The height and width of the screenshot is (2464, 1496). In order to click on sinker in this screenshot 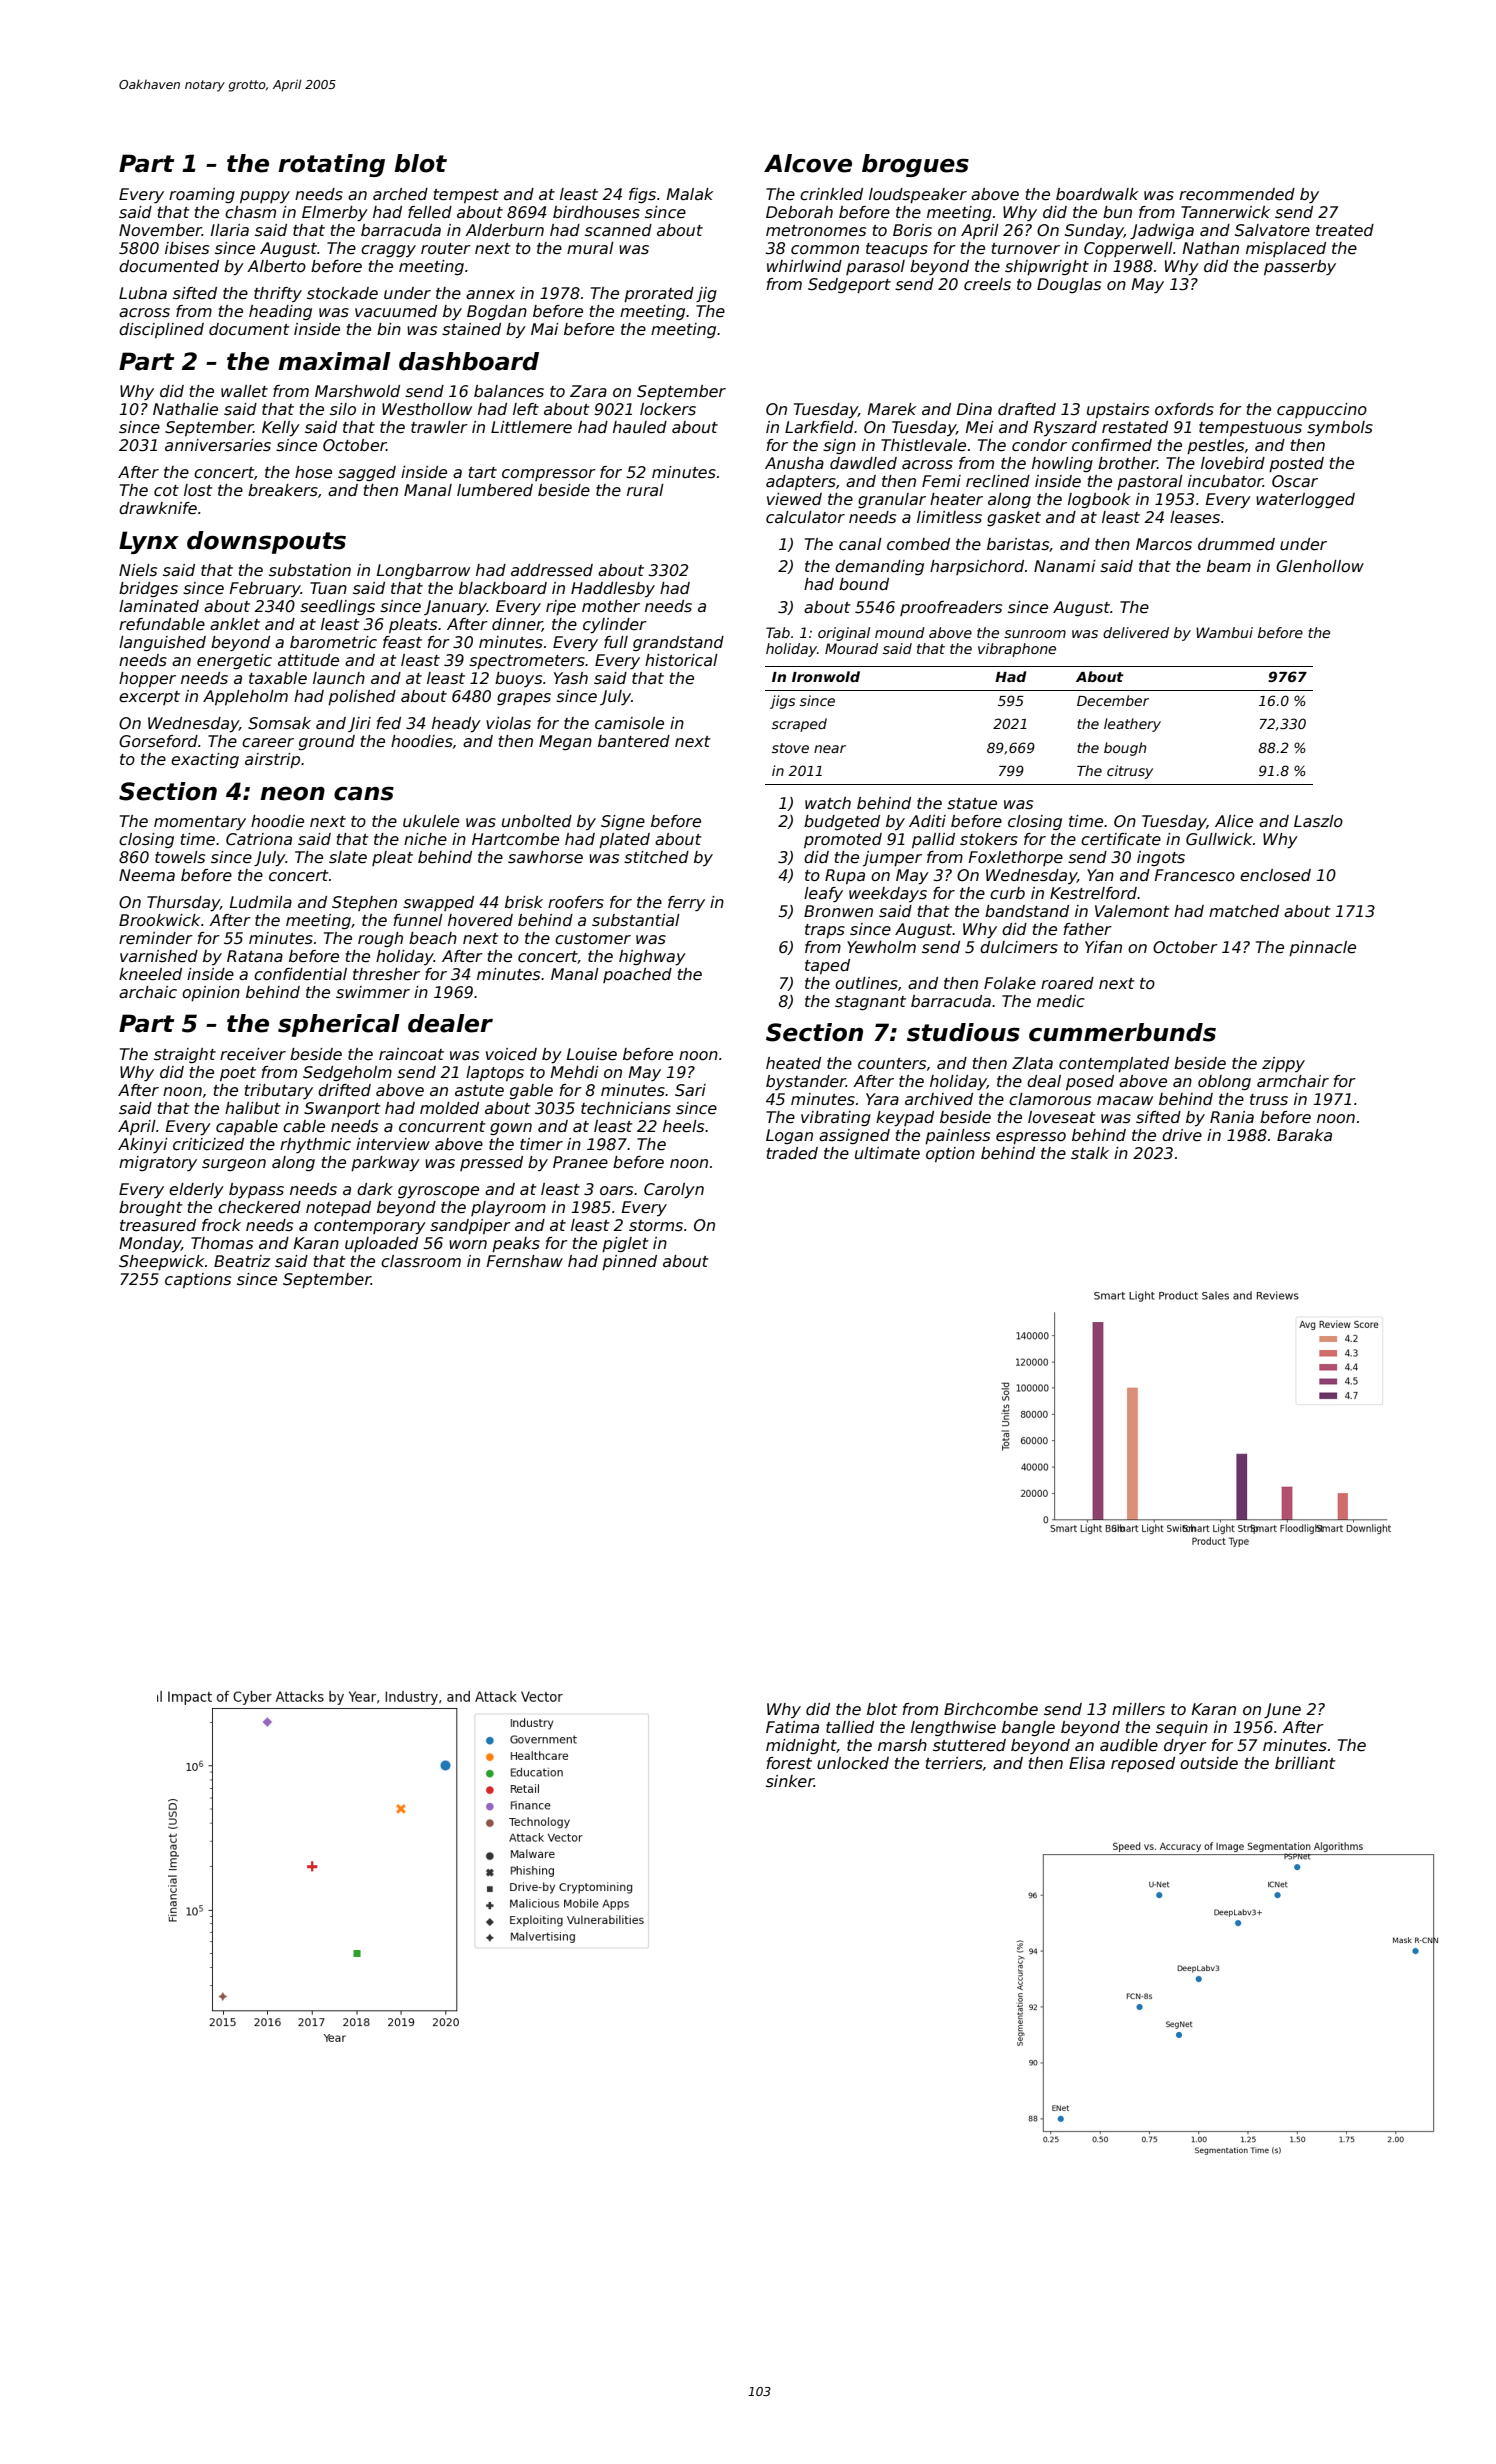, I will do `click(790, 1781)`.
